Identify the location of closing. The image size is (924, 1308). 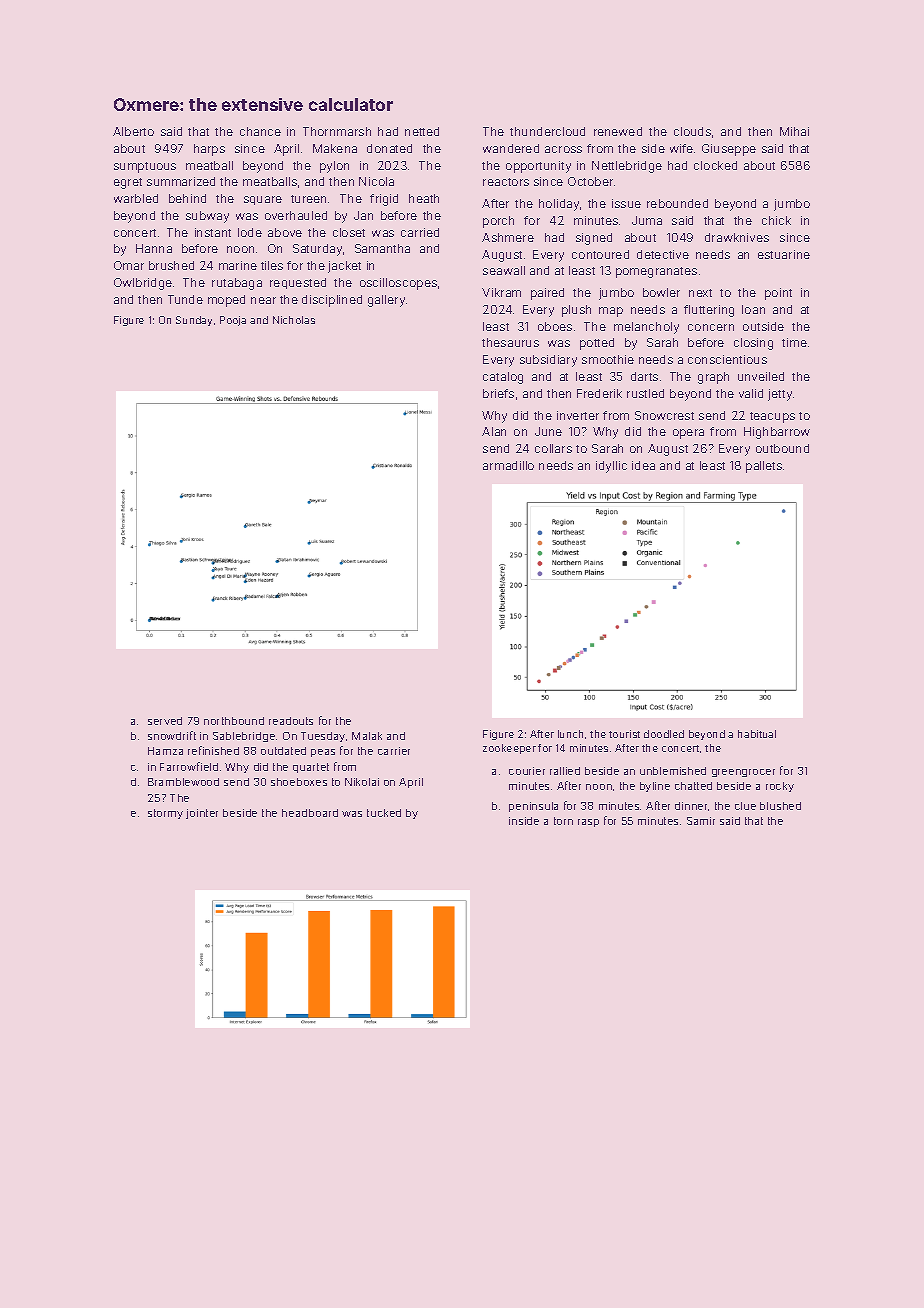
(753, 344).
